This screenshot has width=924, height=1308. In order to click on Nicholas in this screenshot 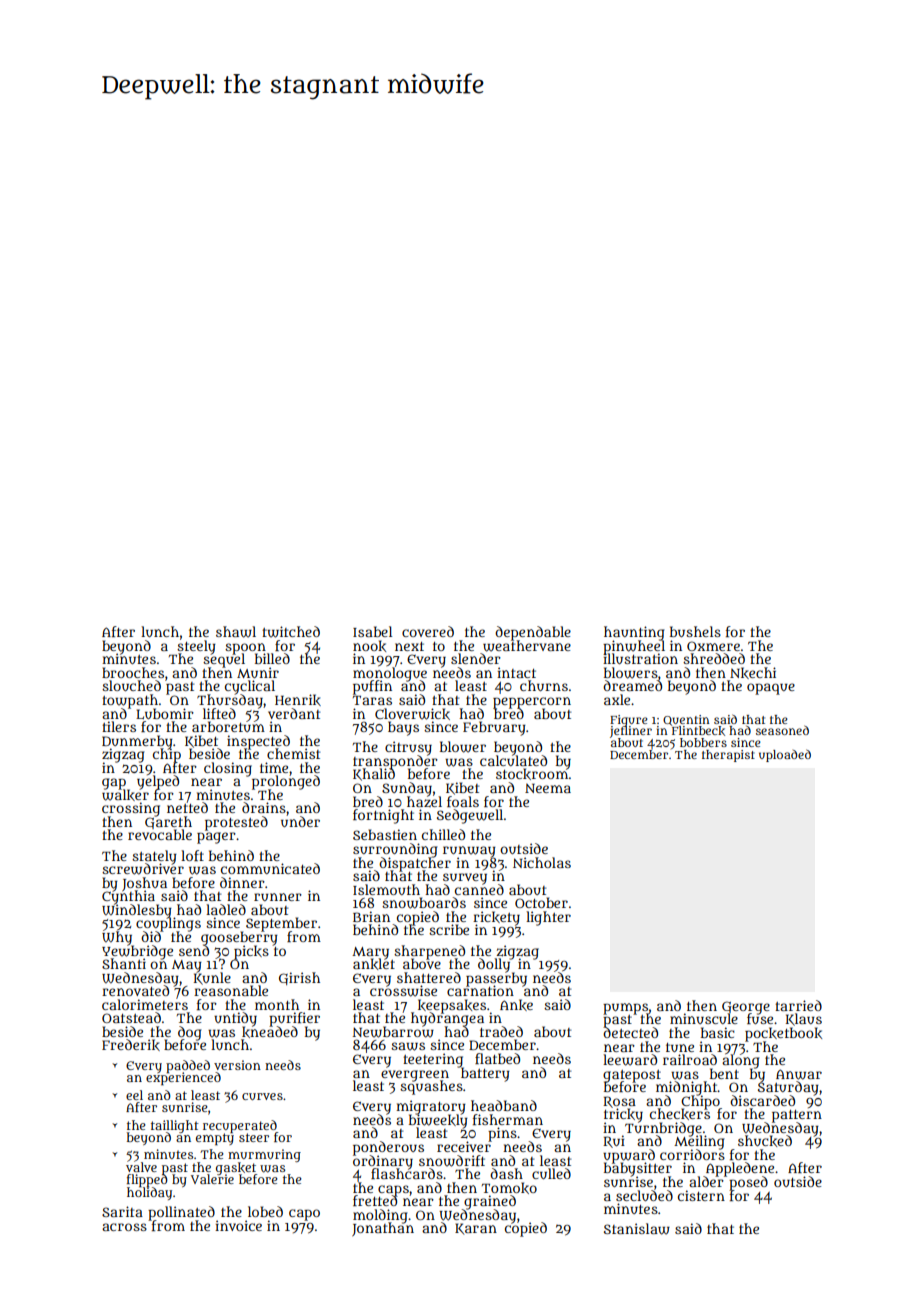, I will do `click(542, 862)`.
